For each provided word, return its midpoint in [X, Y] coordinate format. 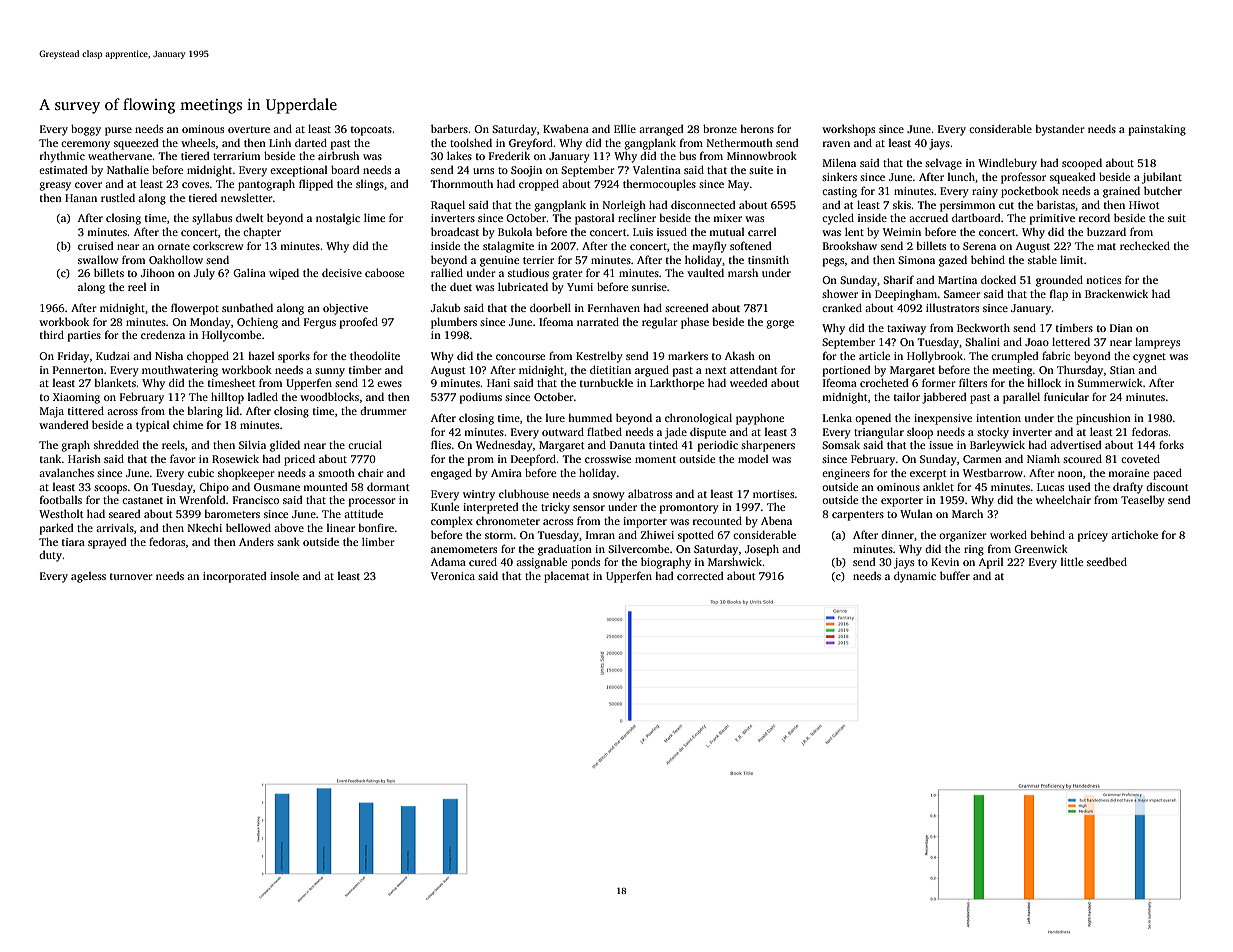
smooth [336, 472]
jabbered [944, 398]
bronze [720, 128]
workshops [848, 130]
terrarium [236, 156]
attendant [754, 369]
